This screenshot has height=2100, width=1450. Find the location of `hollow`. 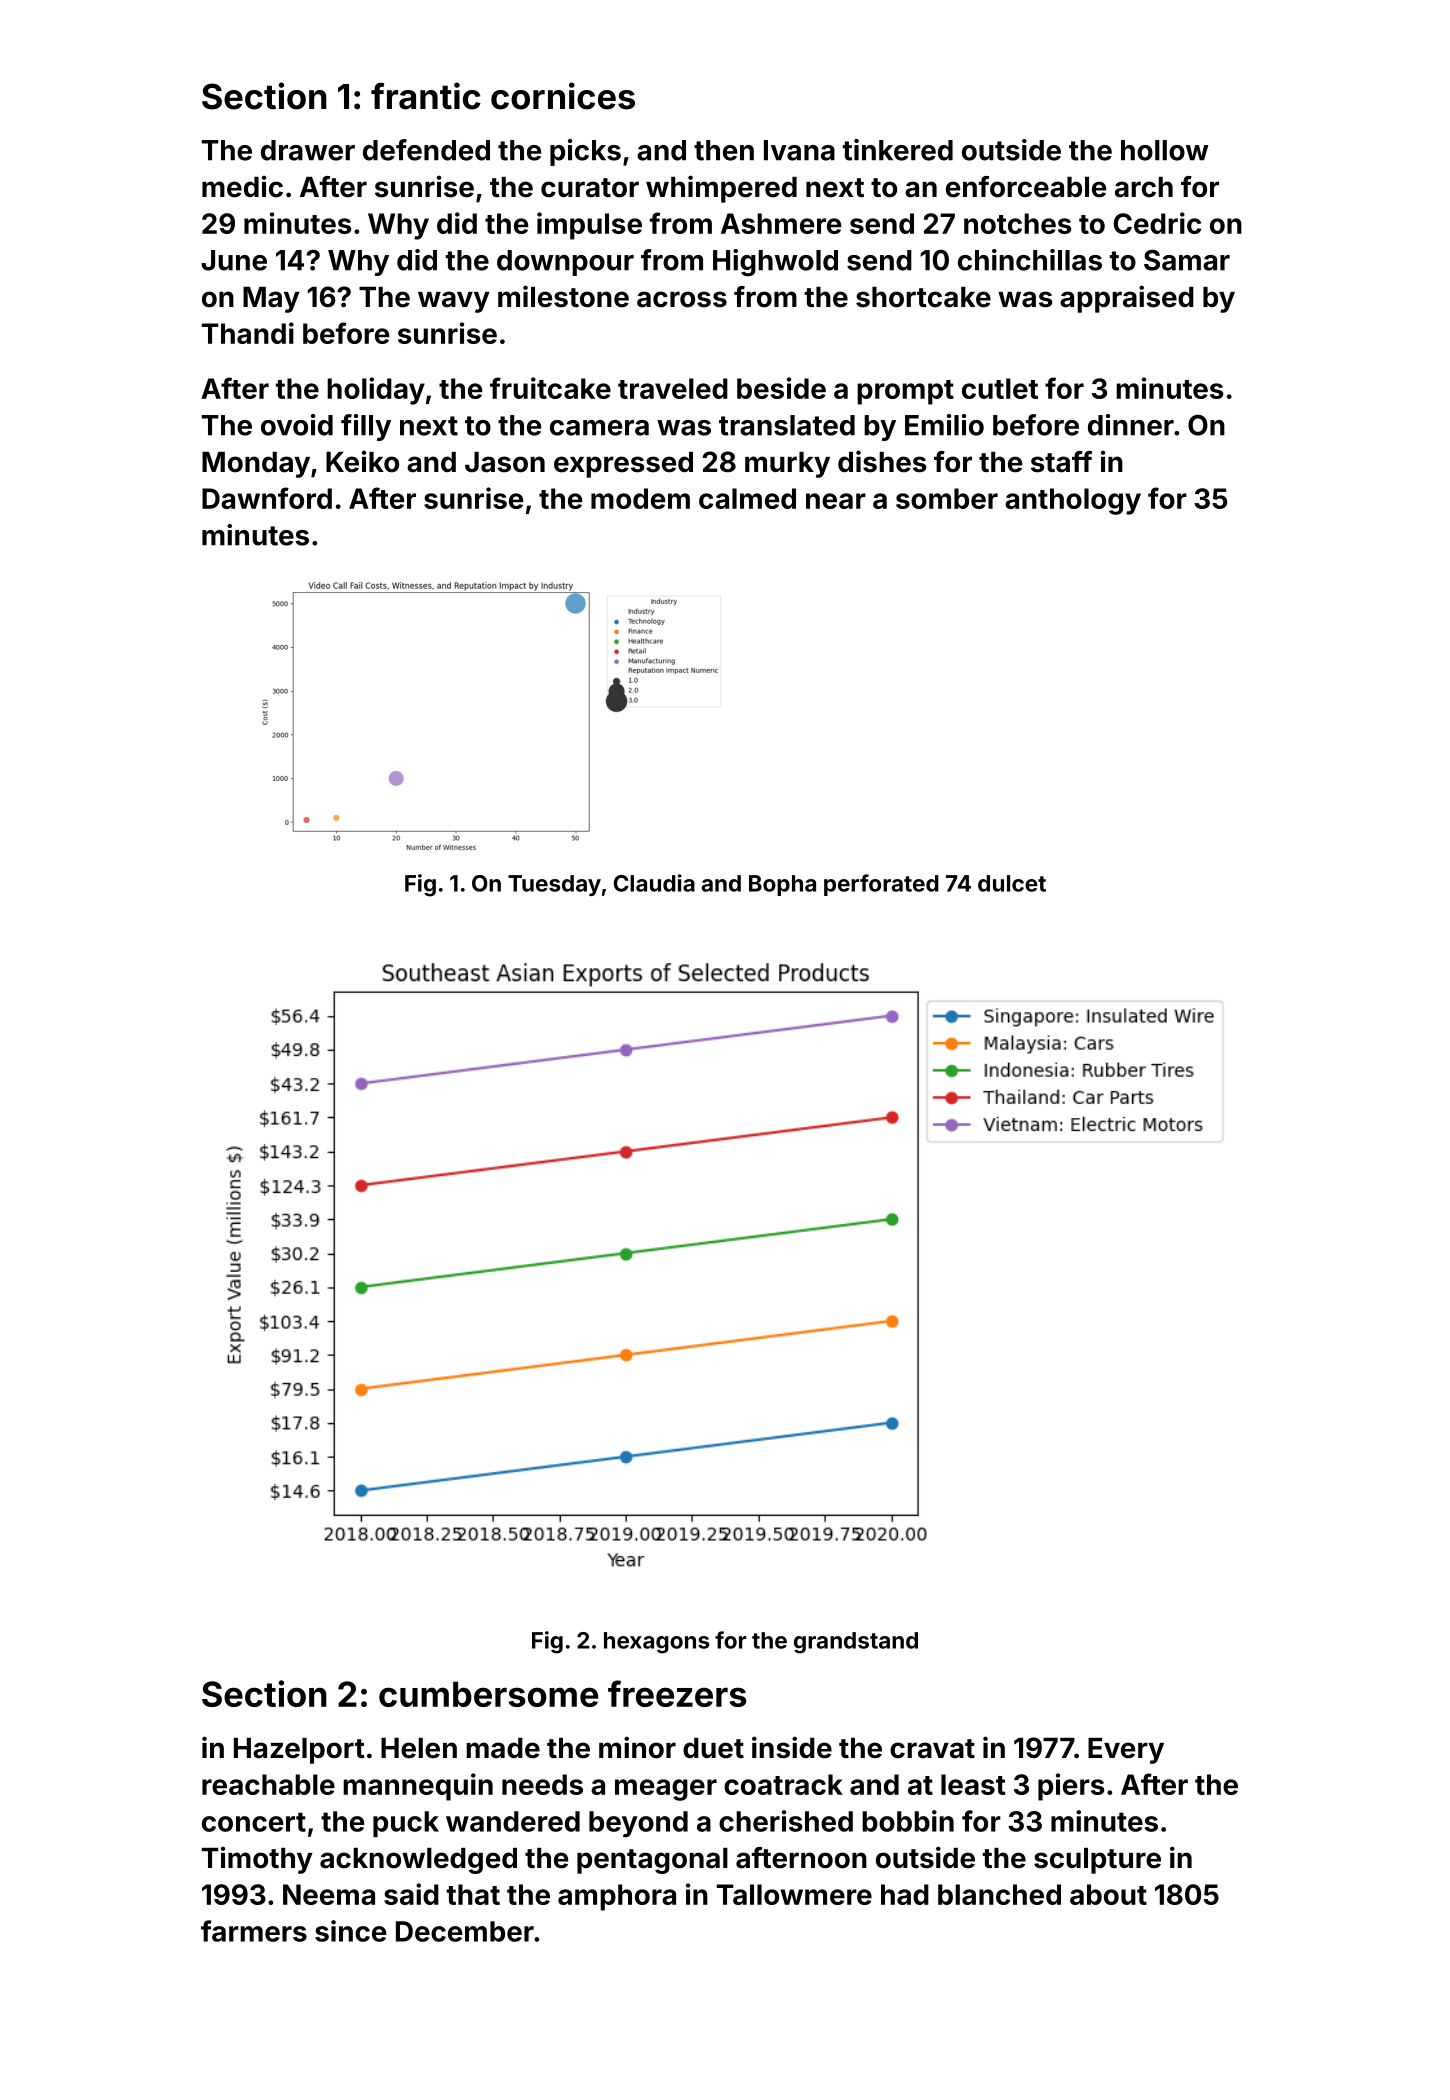

hollow is located at coordinates (1165, 150).
